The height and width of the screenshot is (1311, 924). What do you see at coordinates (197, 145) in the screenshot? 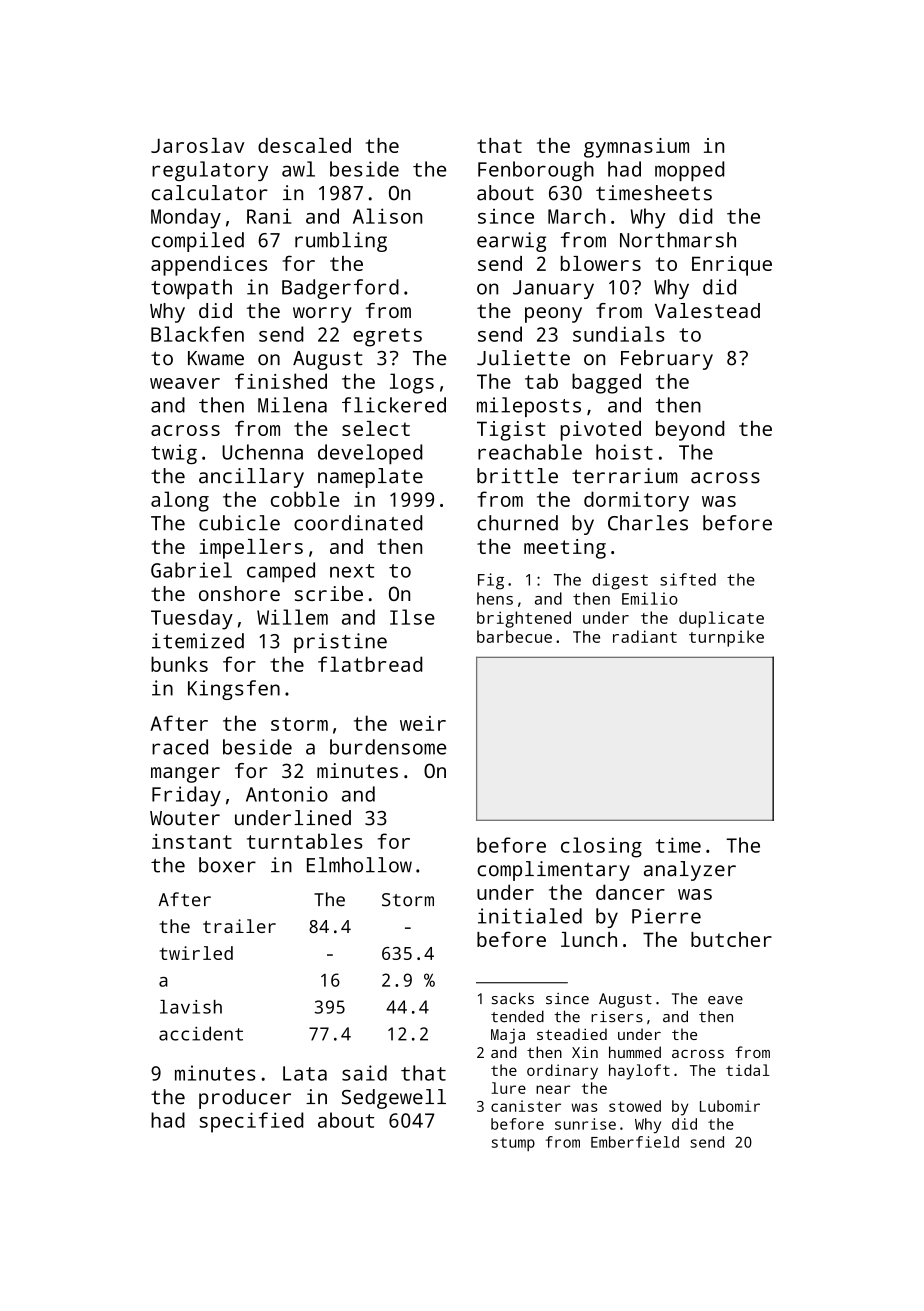
I see `Jaroslav` at bounding box center [197, 145].
